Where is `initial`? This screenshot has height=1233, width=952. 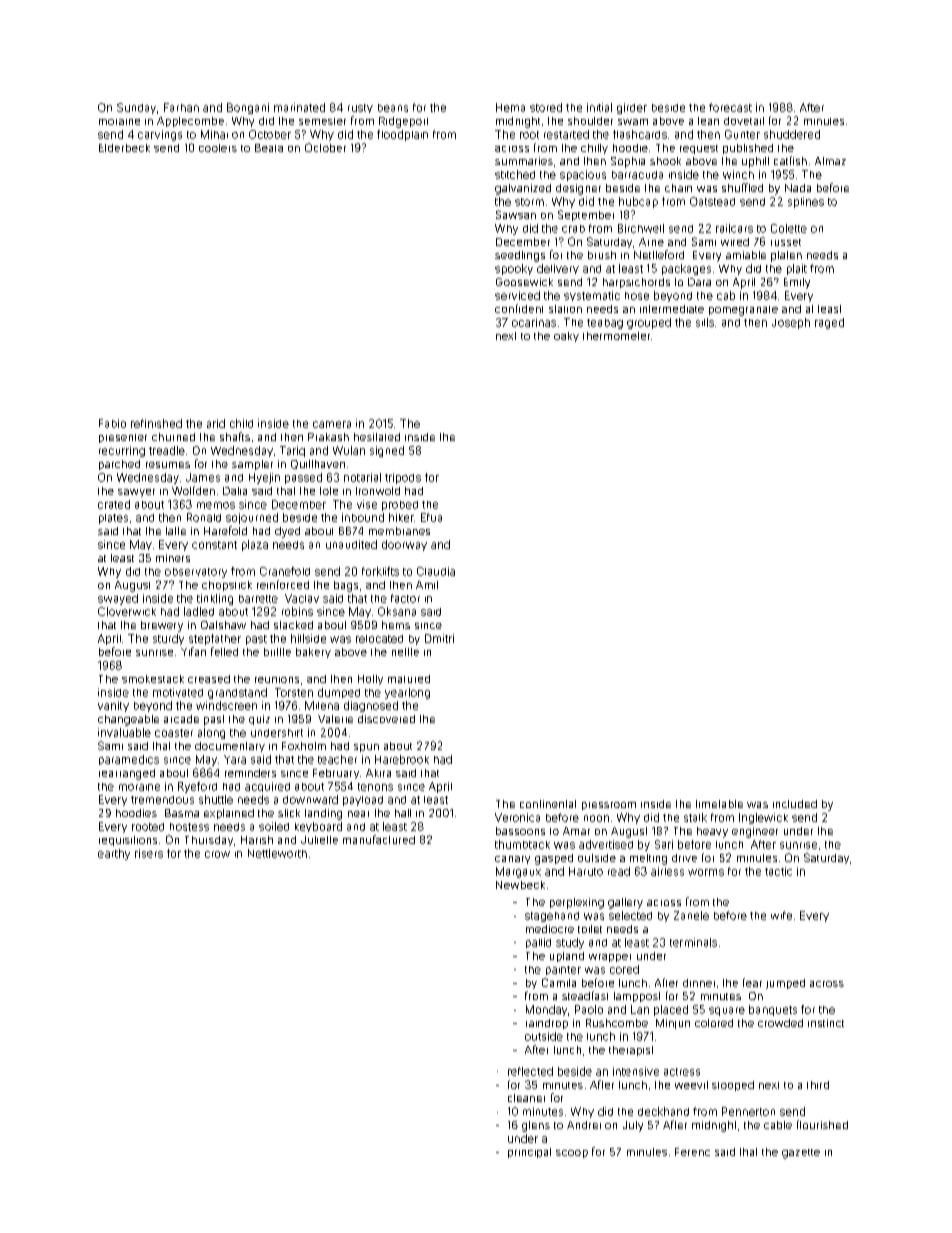
initial is located at coordinates (599, 107).
